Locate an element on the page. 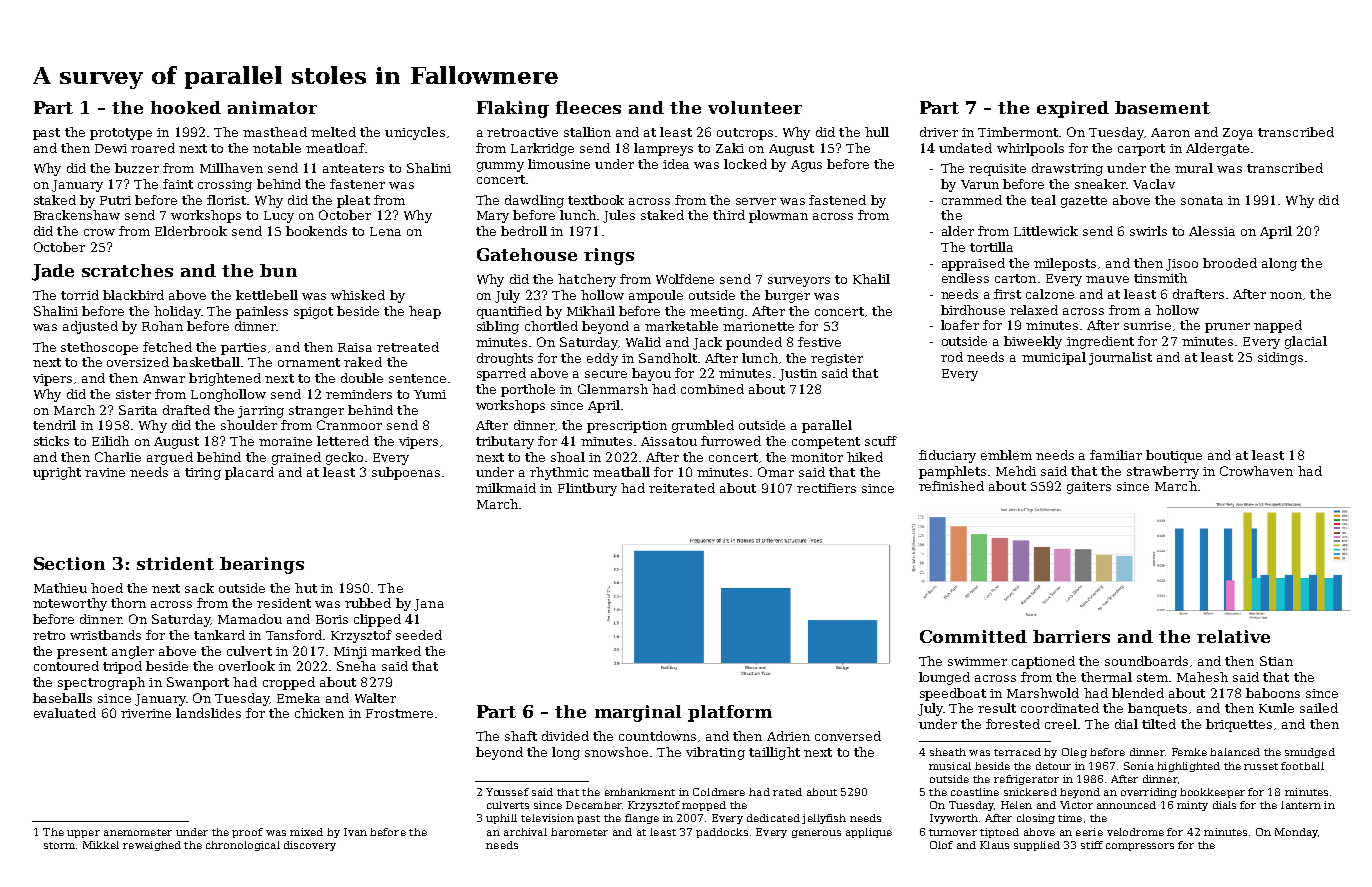 The height and width of the page is (887, 1372). Stian is located at coordinates (1276, 661).
